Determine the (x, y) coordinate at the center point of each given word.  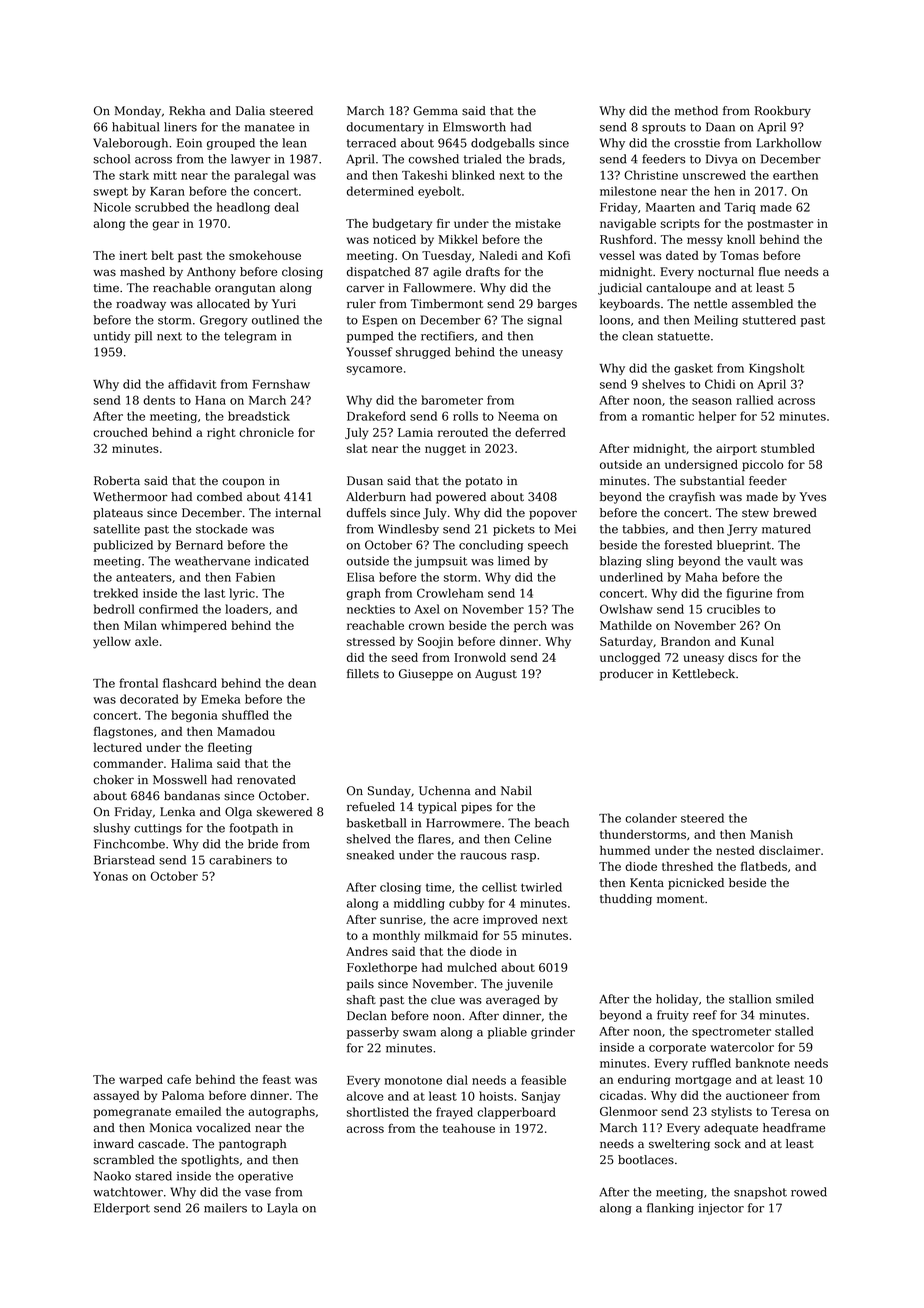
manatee (269, 127)
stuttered (769, 320)
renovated (266, 780)
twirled (541, 887)
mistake (538, 223)
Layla (282, 1209)
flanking (670, 1209)
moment (680, 899)
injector (721, 1209)
